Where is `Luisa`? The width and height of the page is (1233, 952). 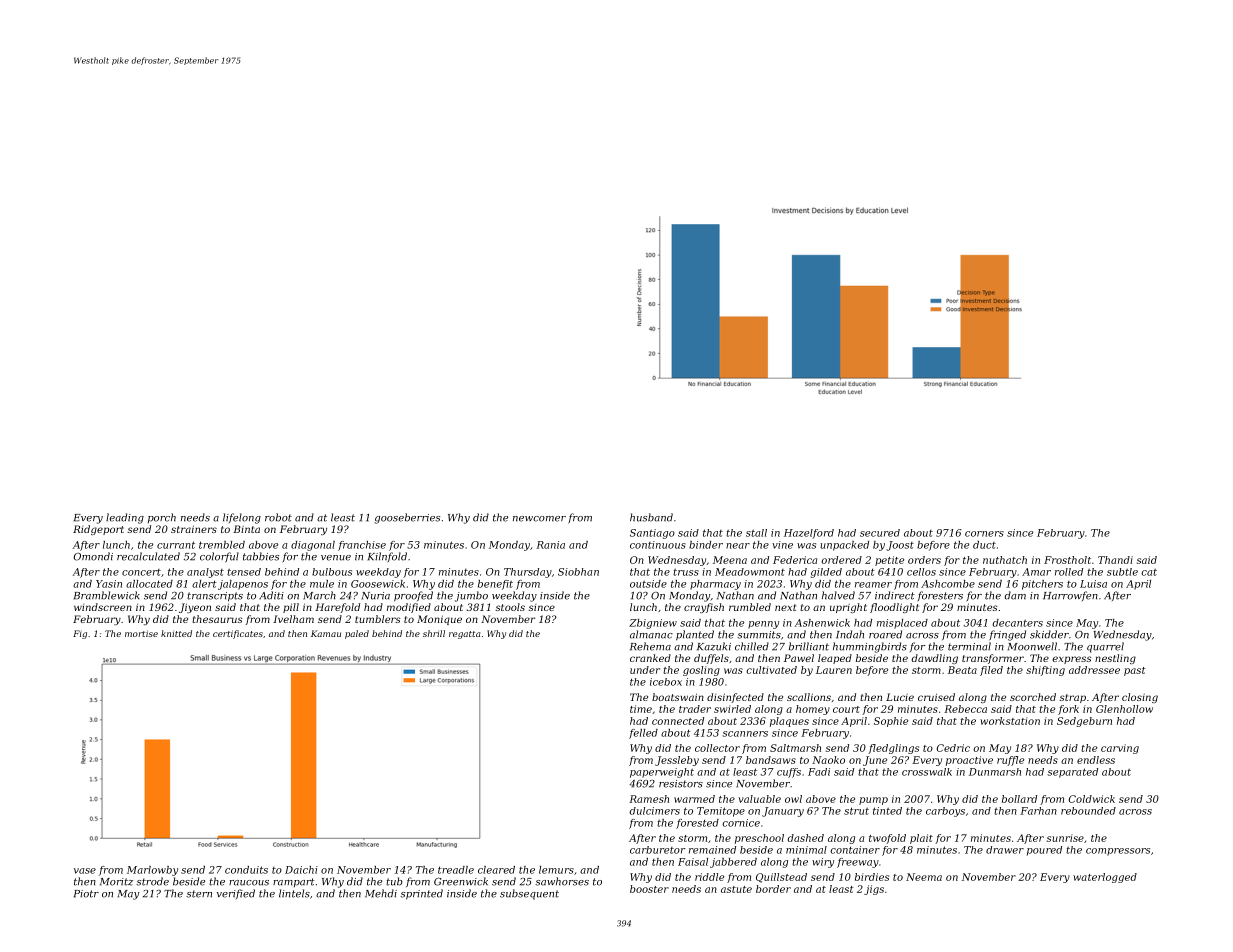
Luisa is located at coordinates (1093, 584).
